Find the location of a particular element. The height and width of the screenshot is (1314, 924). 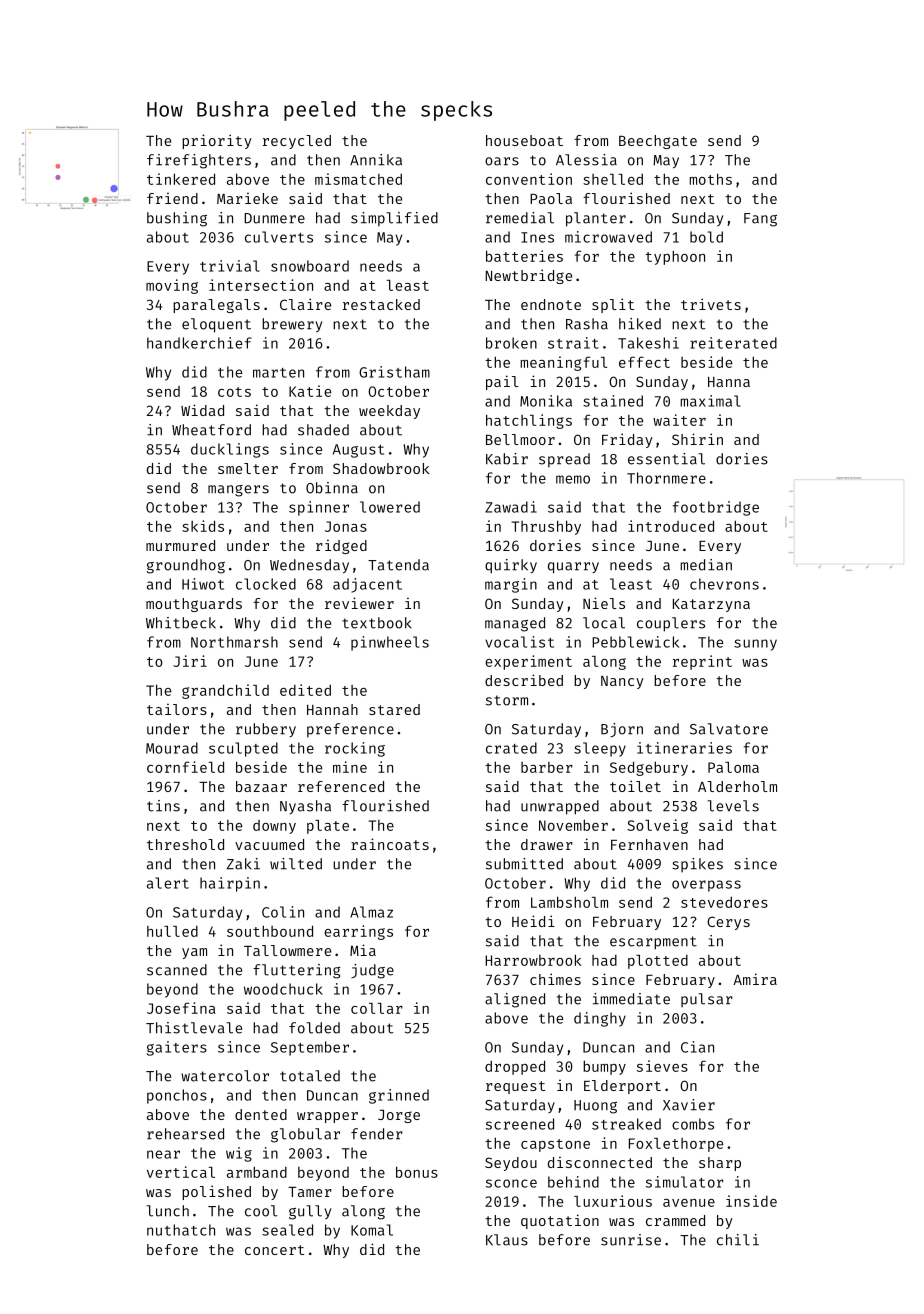

Widad is located at coordinates (202, 410).
